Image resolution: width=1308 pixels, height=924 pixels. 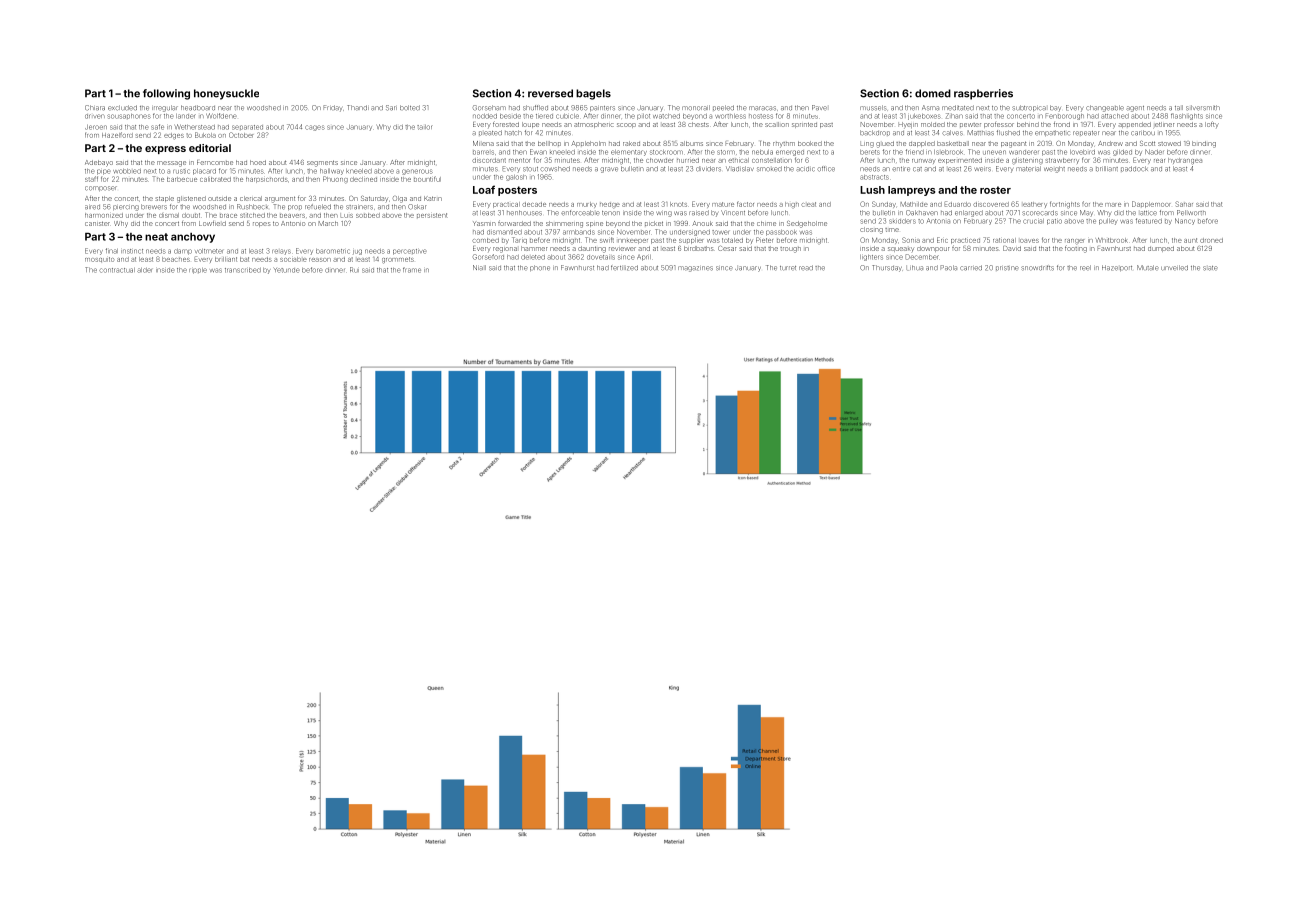 What do you see at coordinates (1212, 124) in the image?
I see `lofty` at bounding box center [1212, 124].
